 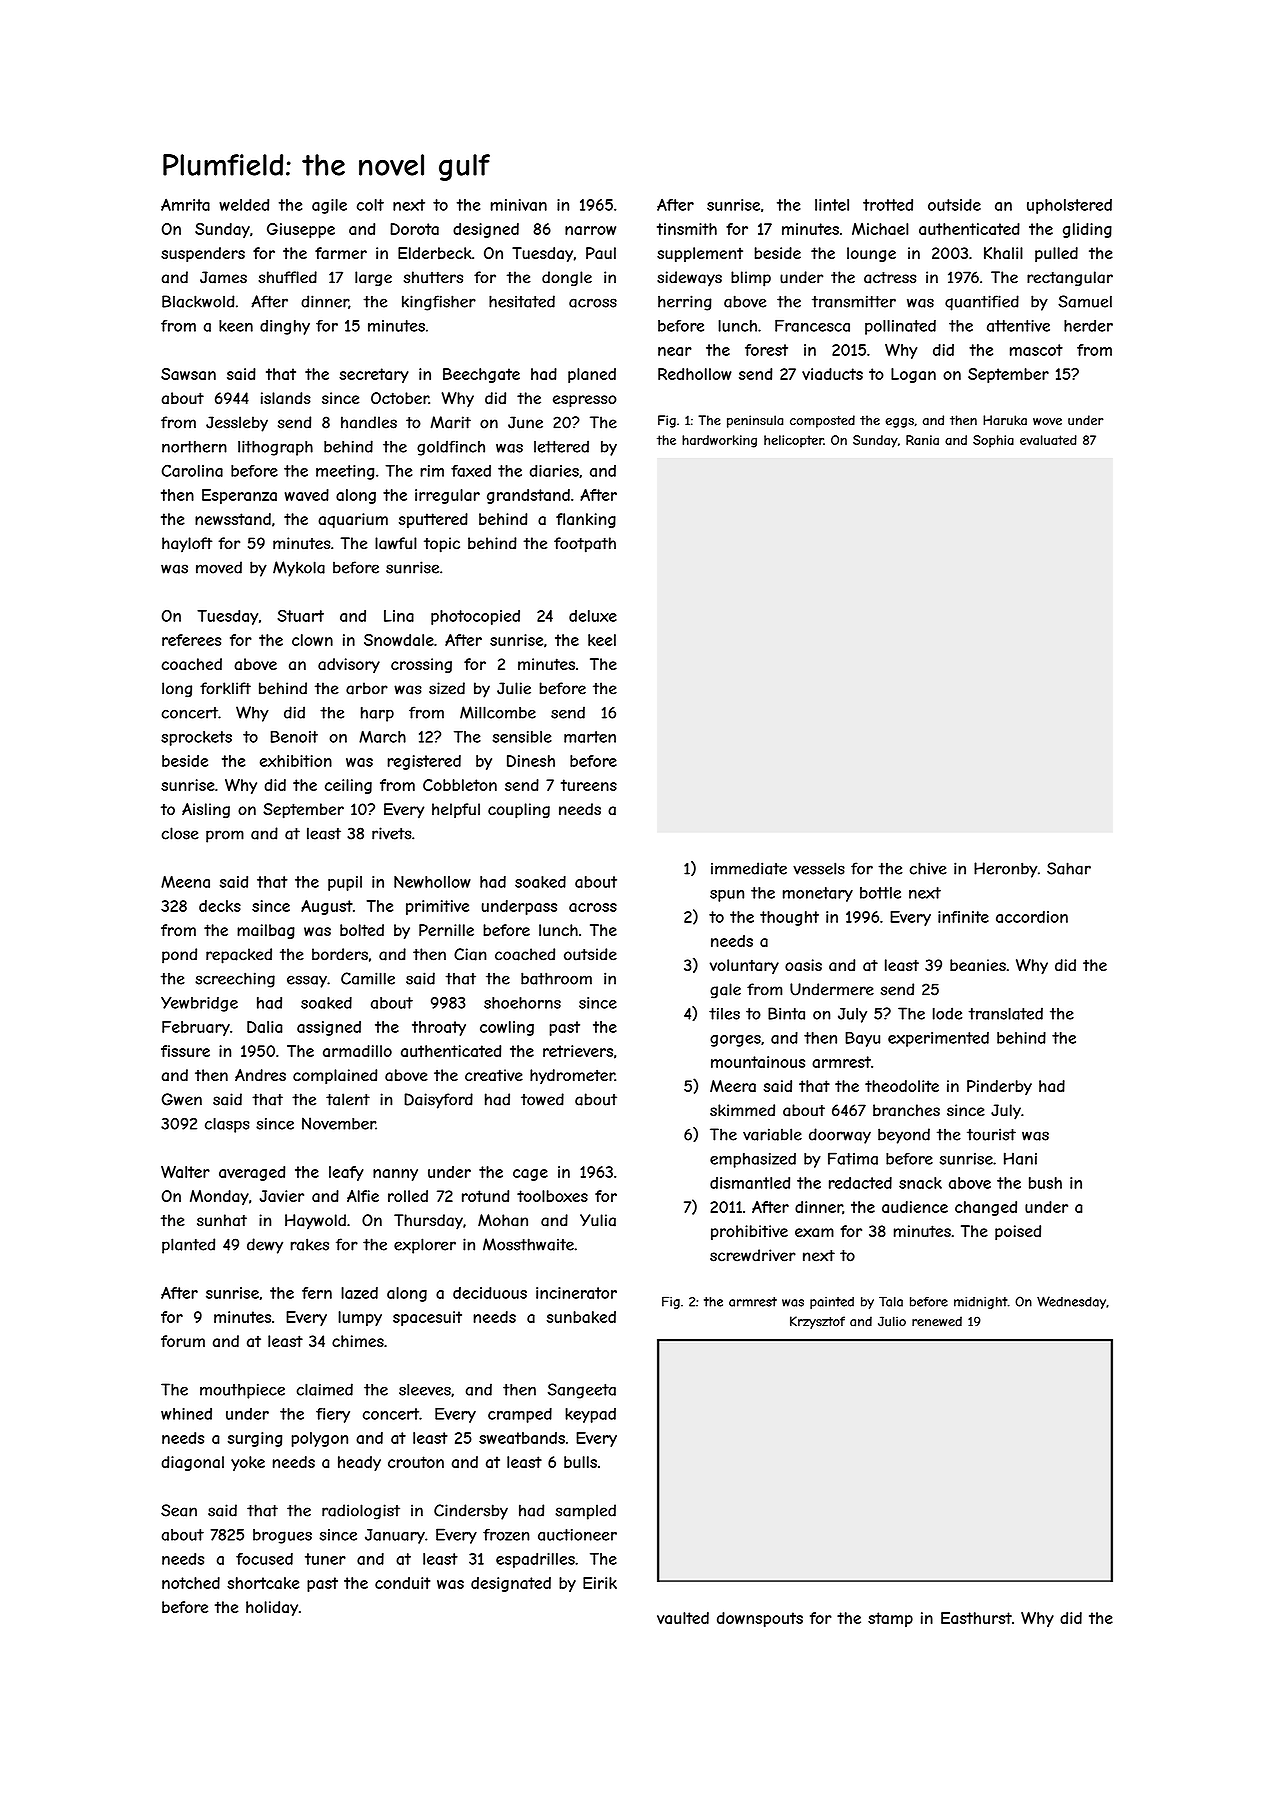 What do you see at coordinates (272, 1608) in the page?
I see `holiday` at bounding box center [272, 1608].
